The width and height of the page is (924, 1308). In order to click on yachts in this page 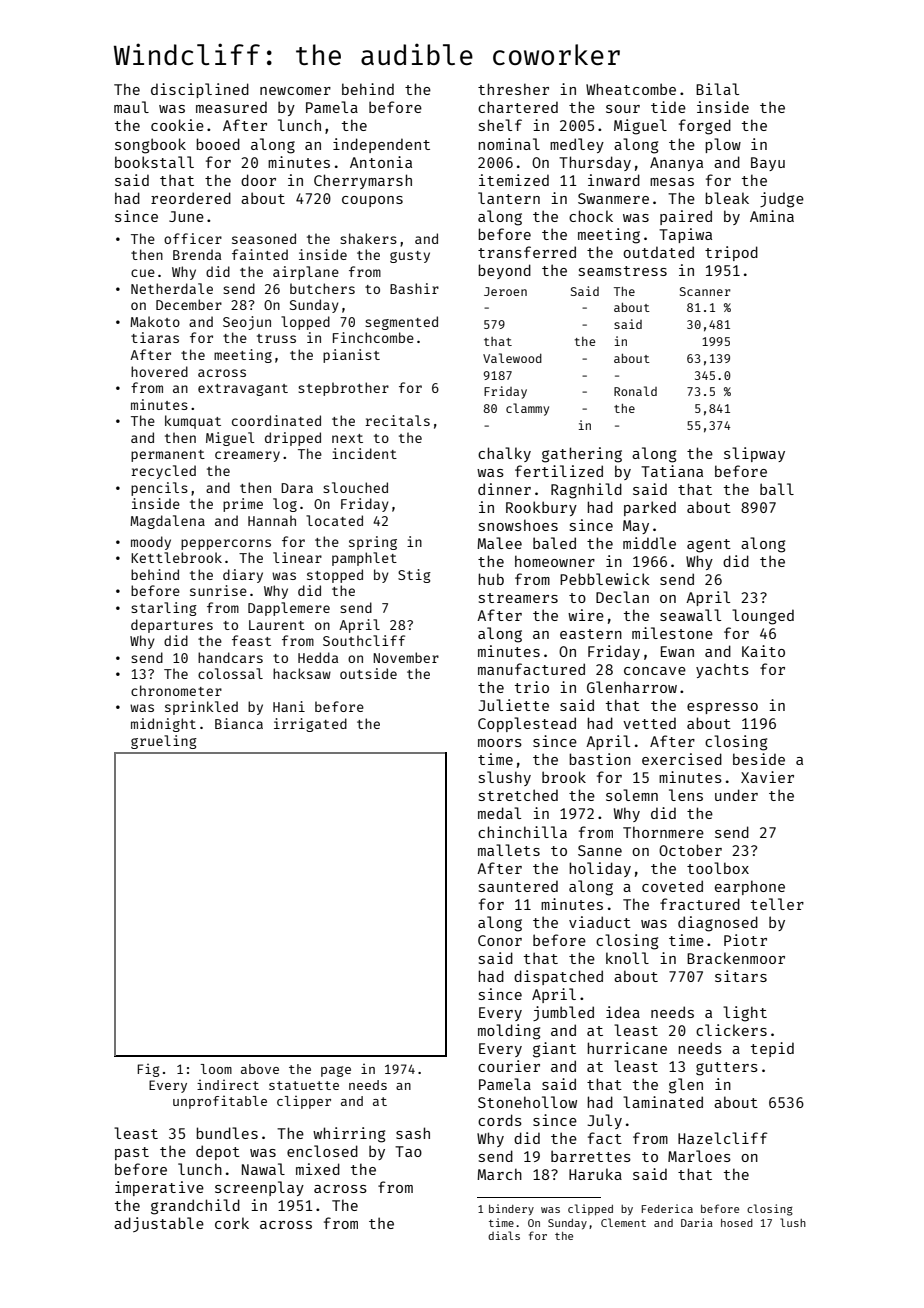, I will do `click(722, 670)`.
